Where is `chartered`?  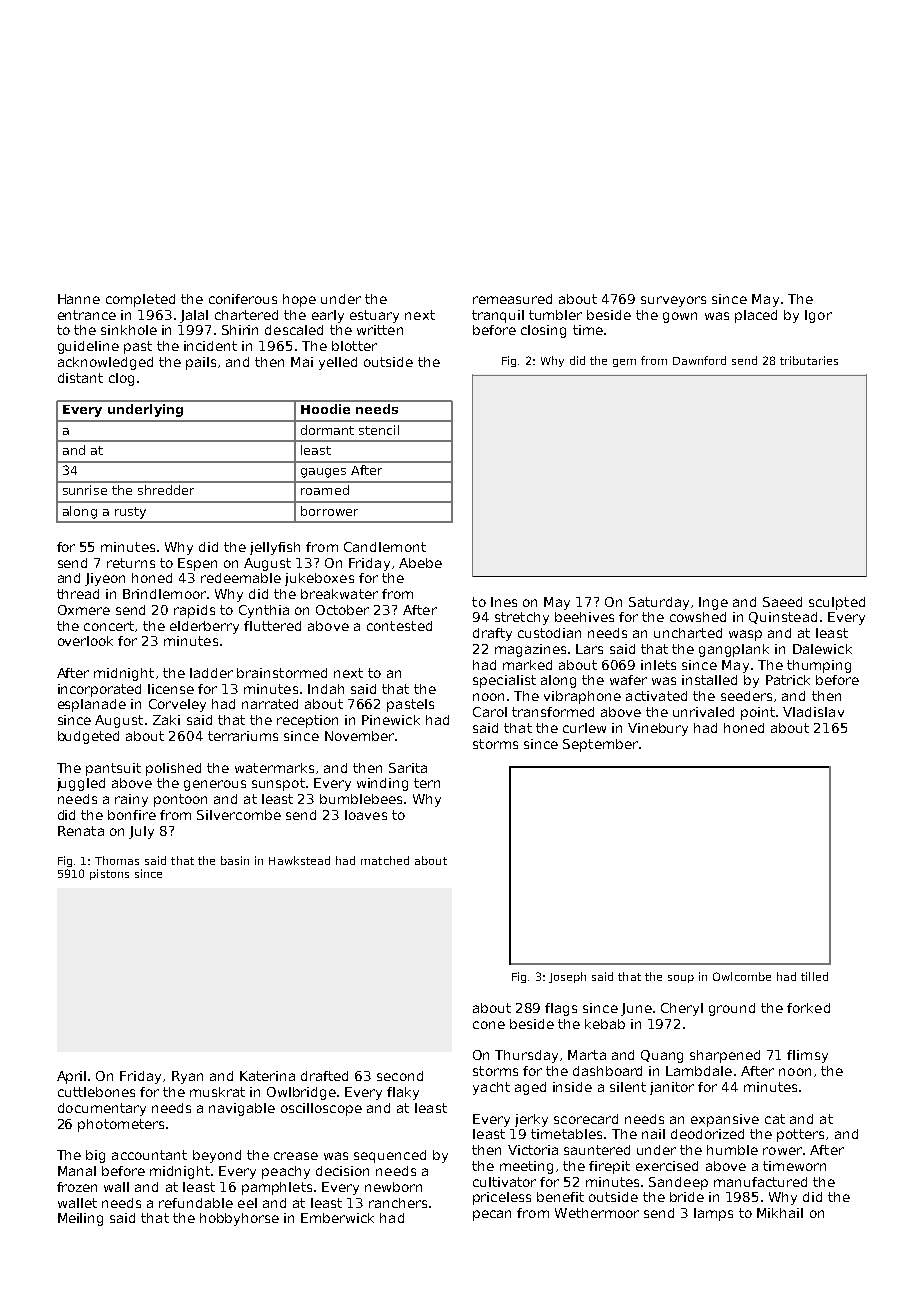
chartered is located at coordinates (246, 315).
